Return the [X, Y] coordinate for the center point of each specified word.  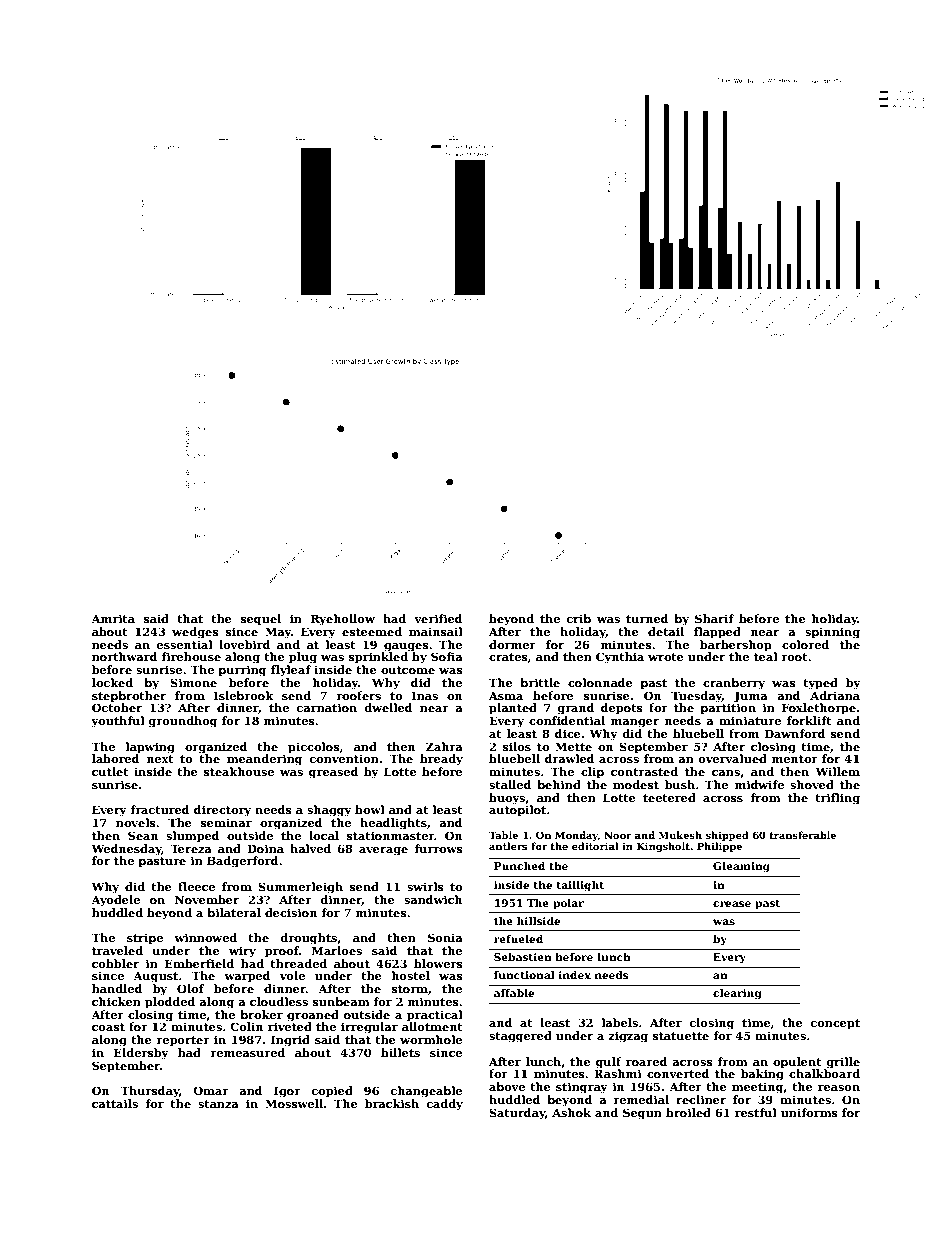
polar [568, 904]
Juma [751, 697]
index [575, 975]
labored [115, 758]
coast [108, 1027]
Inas [425, 695]
